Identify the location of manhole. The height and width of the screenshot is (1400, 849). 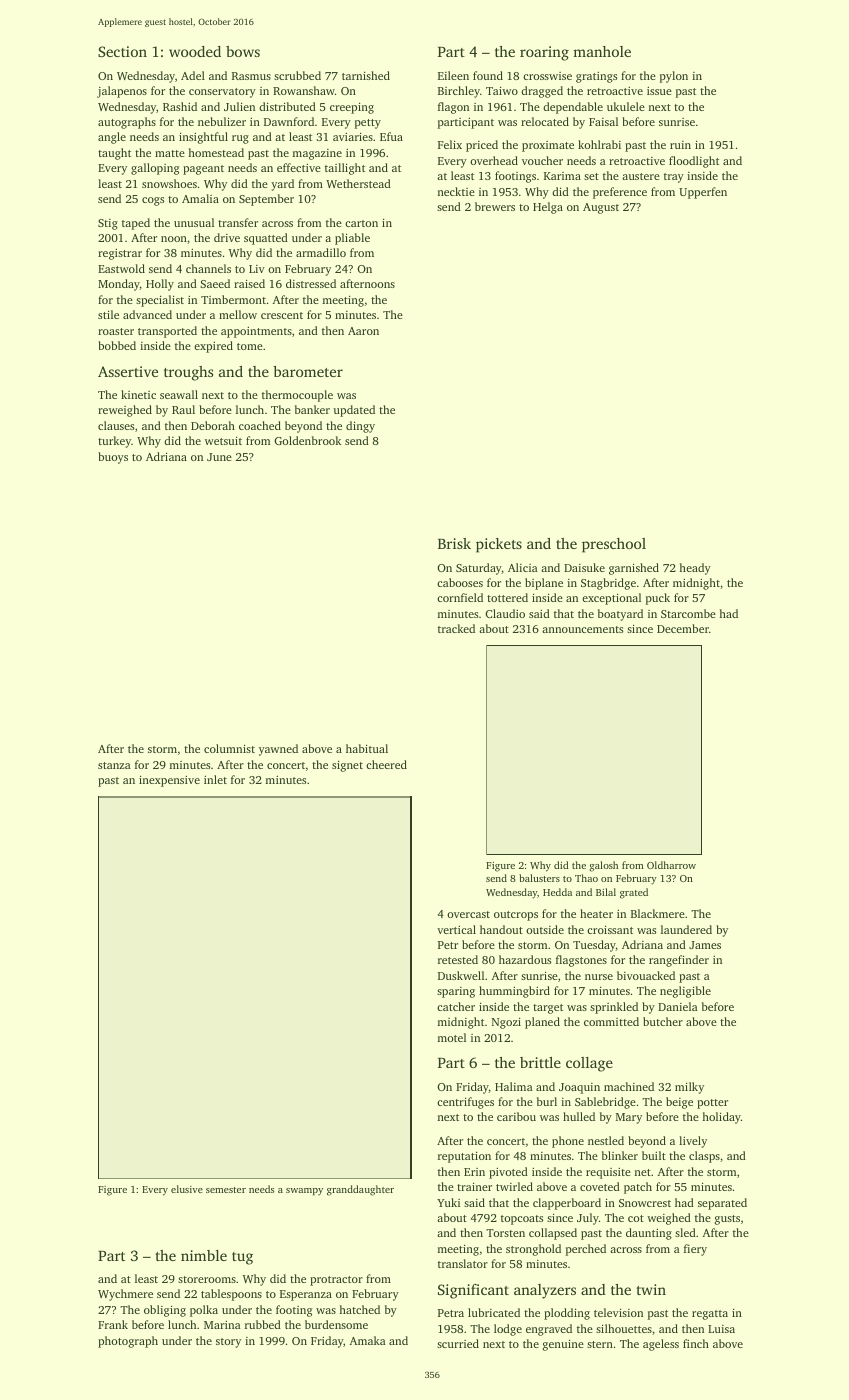
(602, 51).
